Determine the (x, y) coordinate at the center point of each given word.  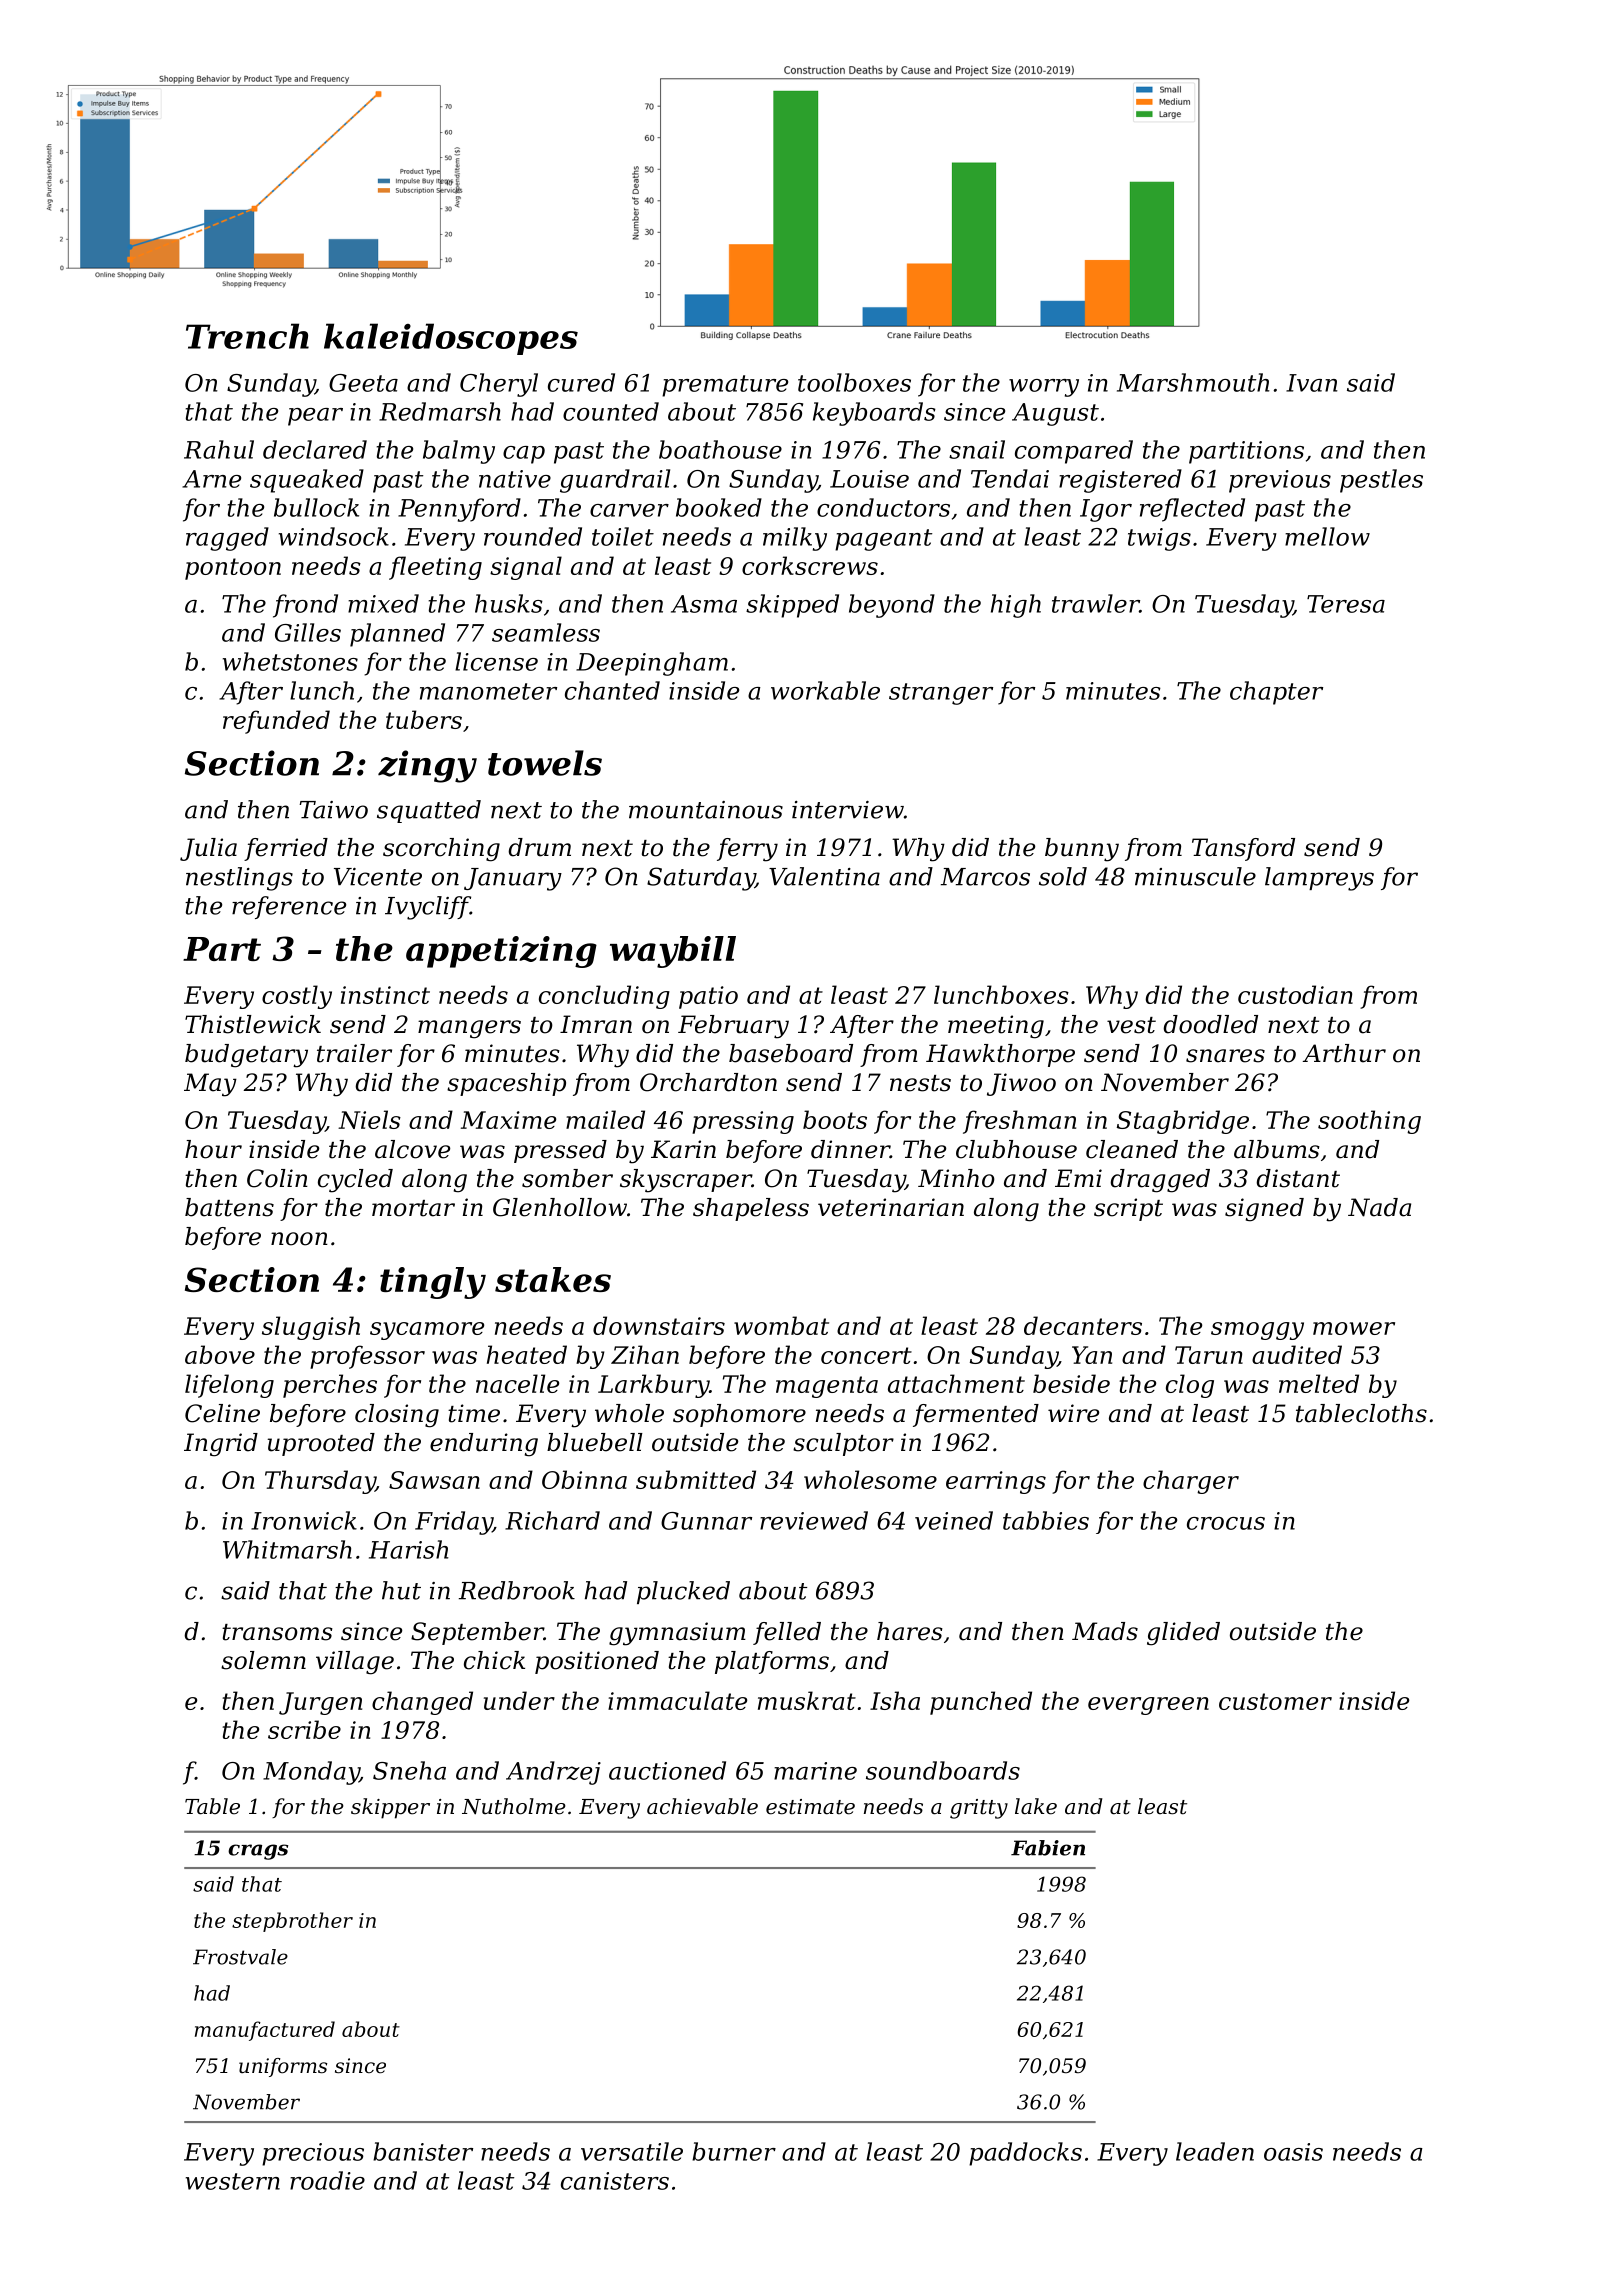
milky (795, 539)
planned (397, 635)
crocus (1226, 1523)
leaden (1215, 2151)
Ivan (1312, 383)
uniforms (283, 2067)
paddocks (1025, 2154)
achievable (702, 1806)
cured (581, 382)
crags (258, 1852)
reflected (1192, 510)
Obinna (584, 1479)
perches (330, 1386)
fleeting (435, 568)
